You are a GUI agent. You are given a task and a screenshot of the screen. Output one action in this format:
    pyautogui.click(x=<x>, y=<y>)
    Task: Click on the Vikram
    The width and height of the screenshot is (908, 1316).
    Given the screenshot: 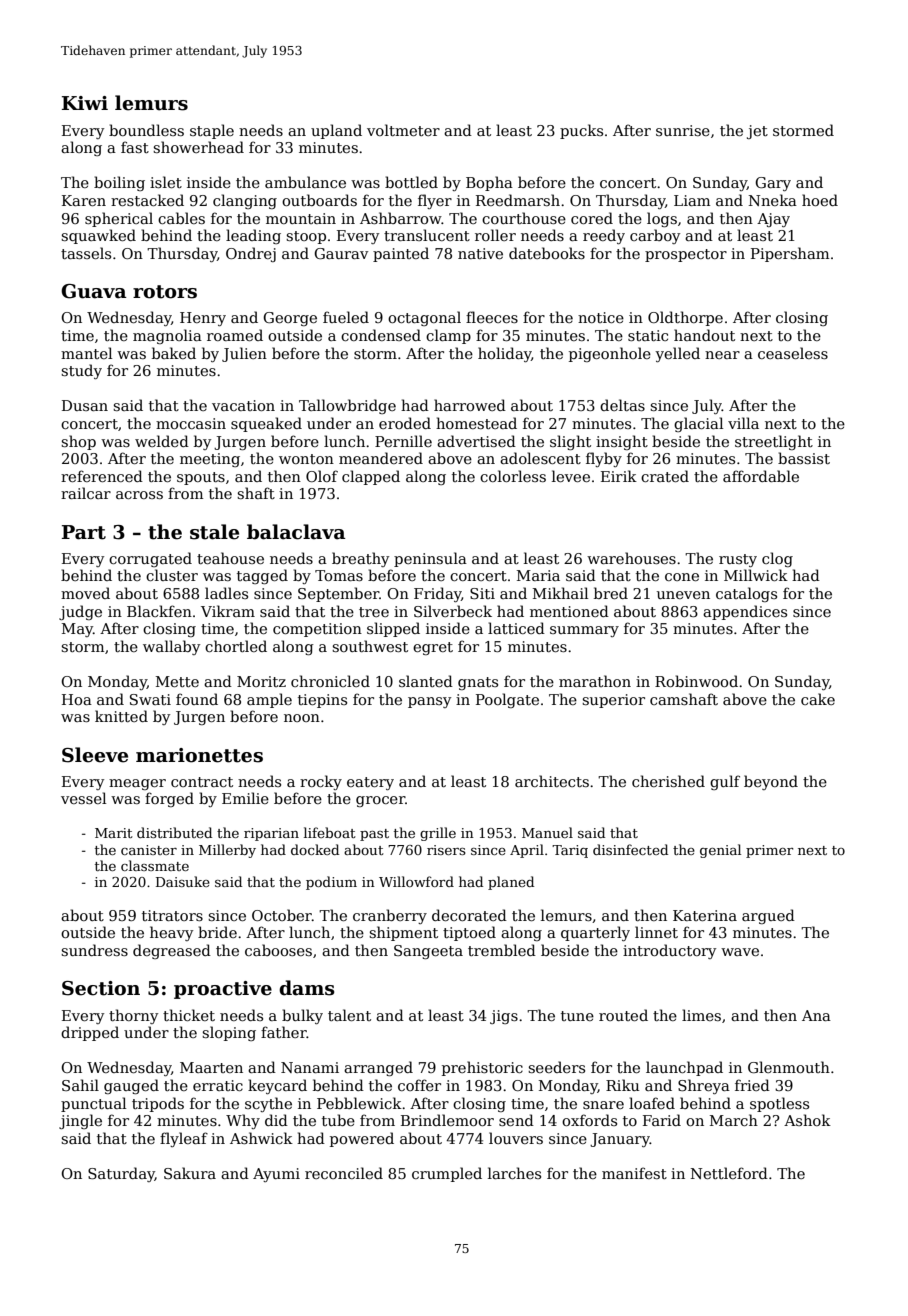 What is the action you would take?
    pyautogui.click(x=228, y=611)
